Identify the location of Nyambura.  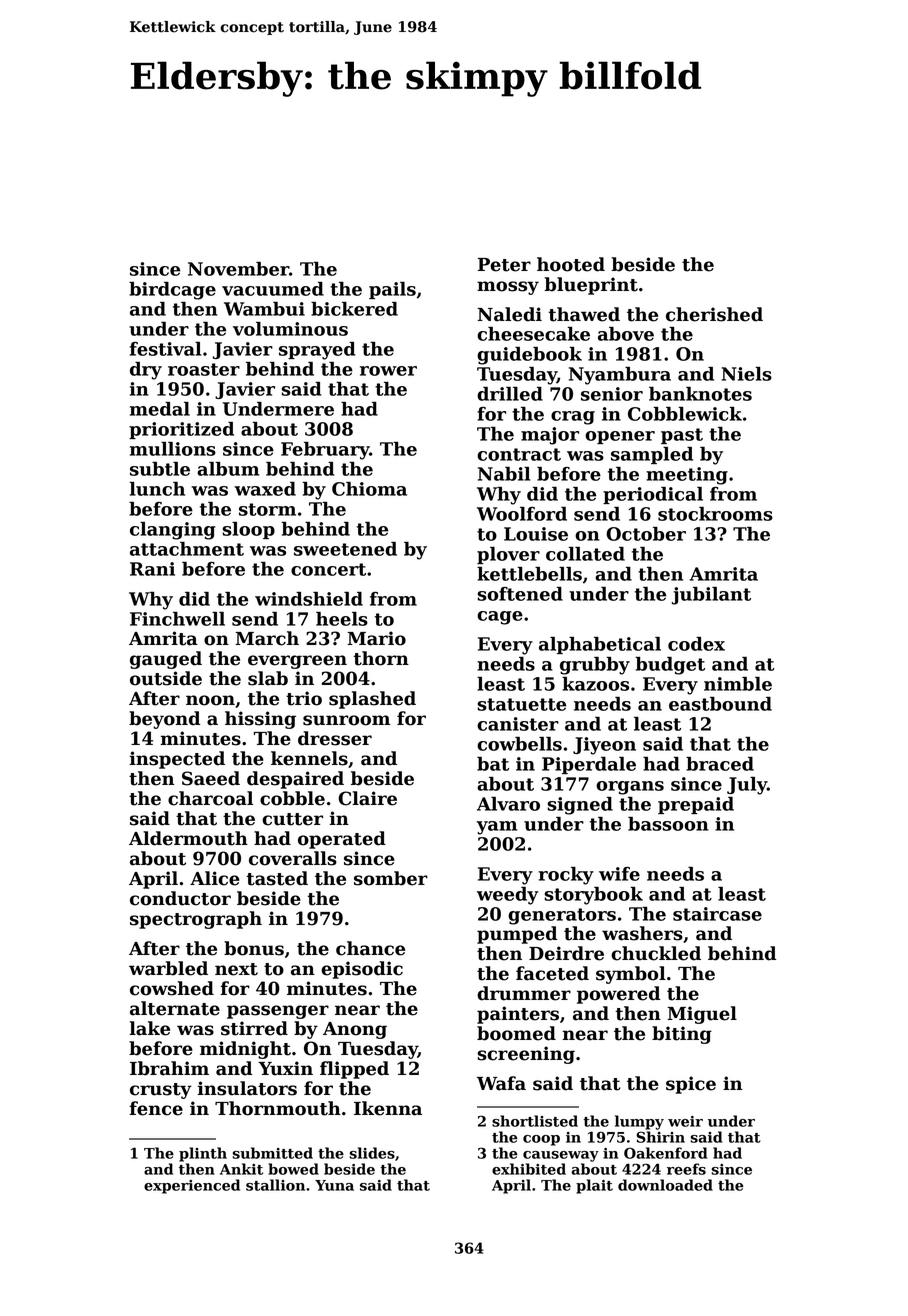
(620, 376).
